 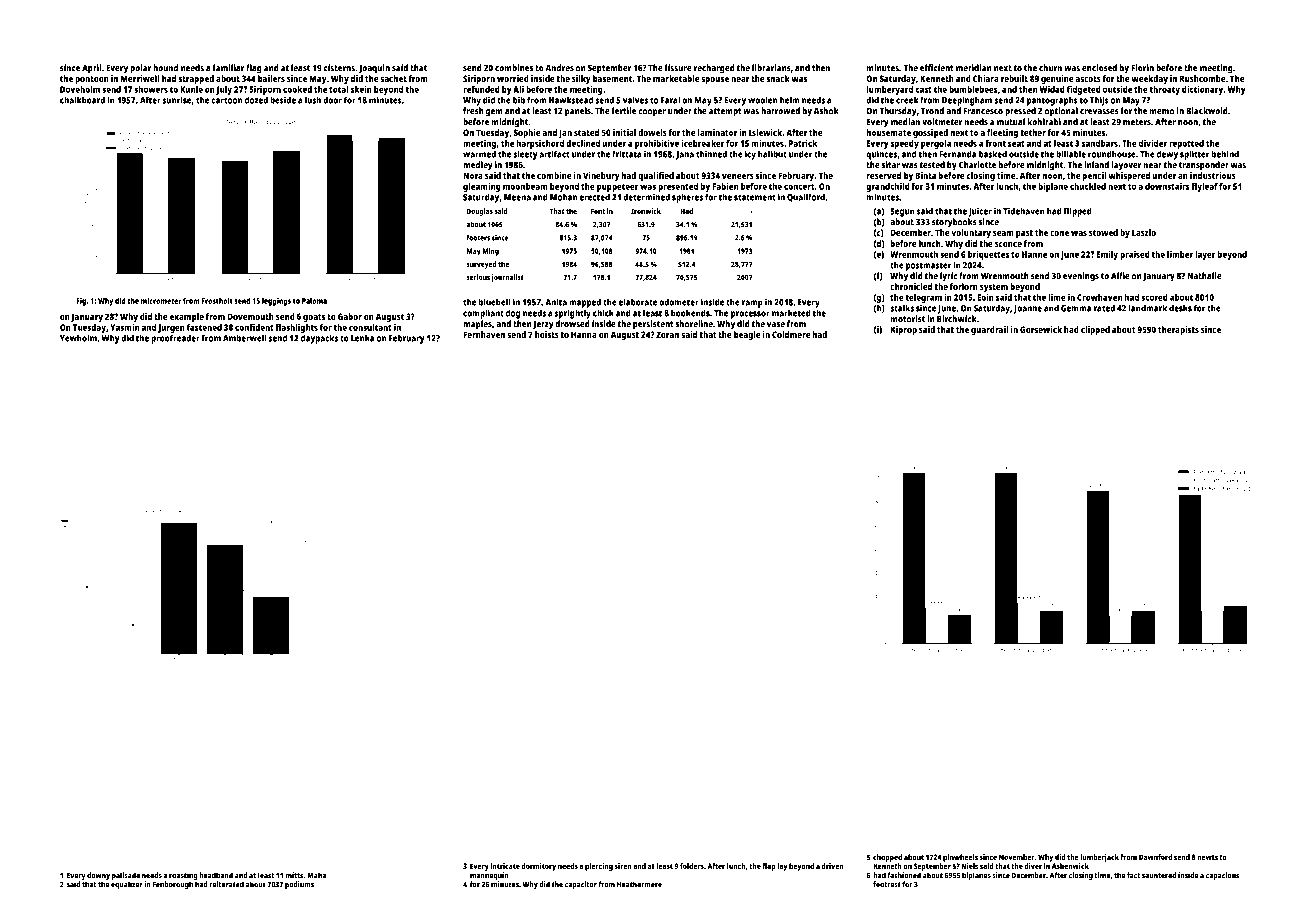 I want to click on folders, so click(x=692, y=866).
